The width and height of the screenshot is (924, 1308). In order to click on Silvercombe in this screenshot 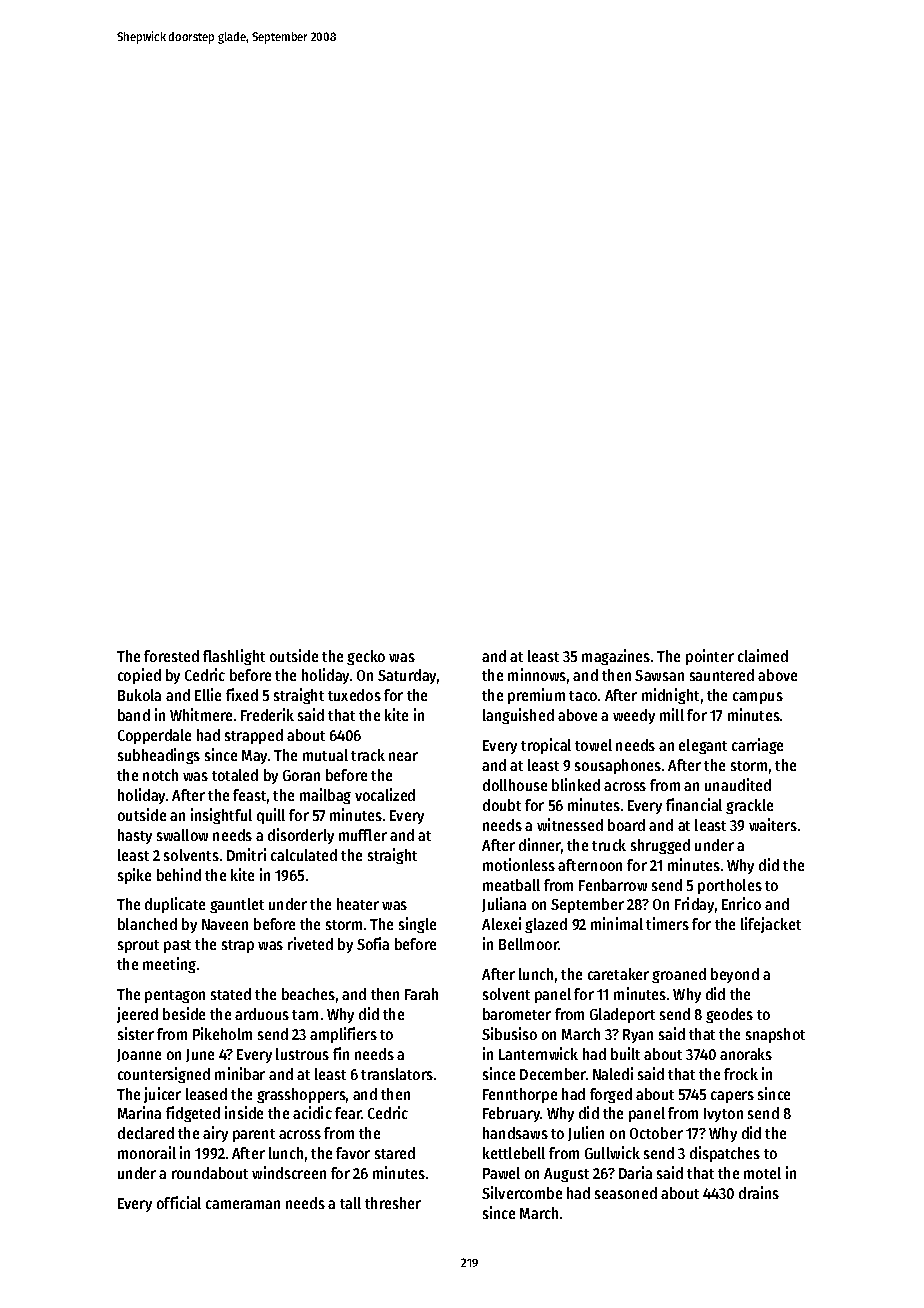, I will do `click(522, 1192)`.
